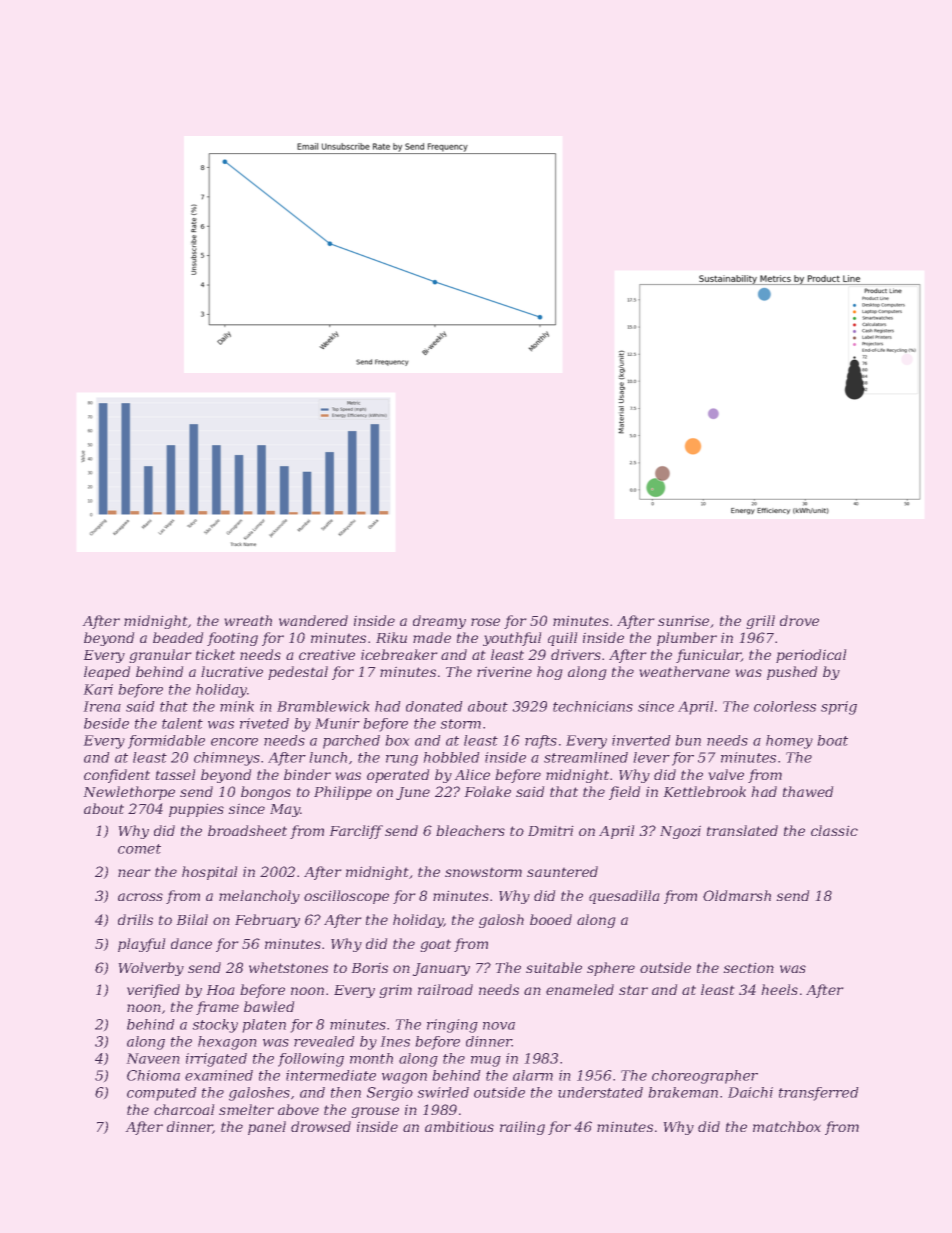 The width and height of the page is (952, 1233). Describe the element at coordinates (485, 622) in the page. I see `rose` at that location.
